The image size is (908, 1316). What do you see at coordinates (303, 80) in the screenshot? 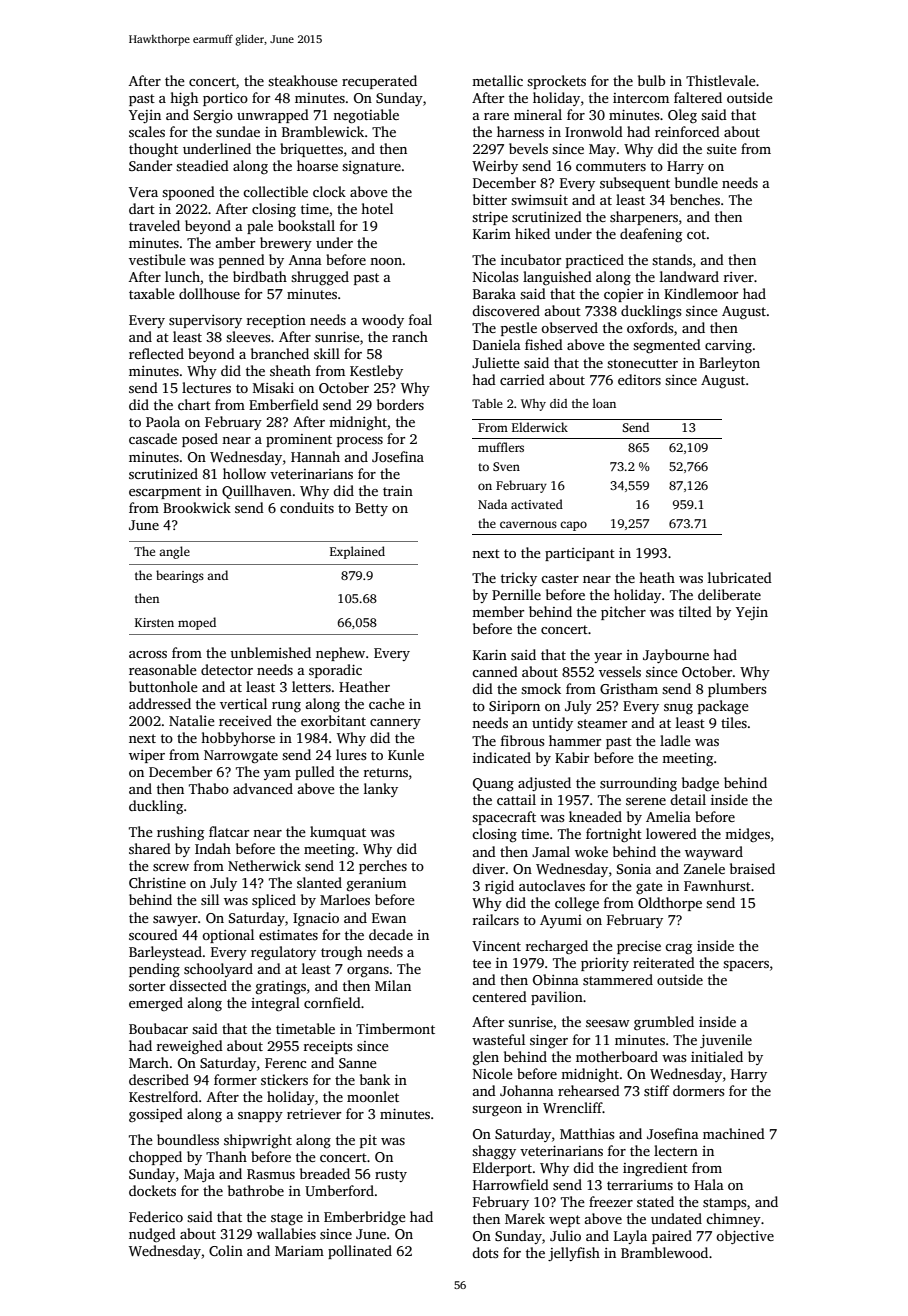
I see `steakhouse` at bounding box center [303, 80].
